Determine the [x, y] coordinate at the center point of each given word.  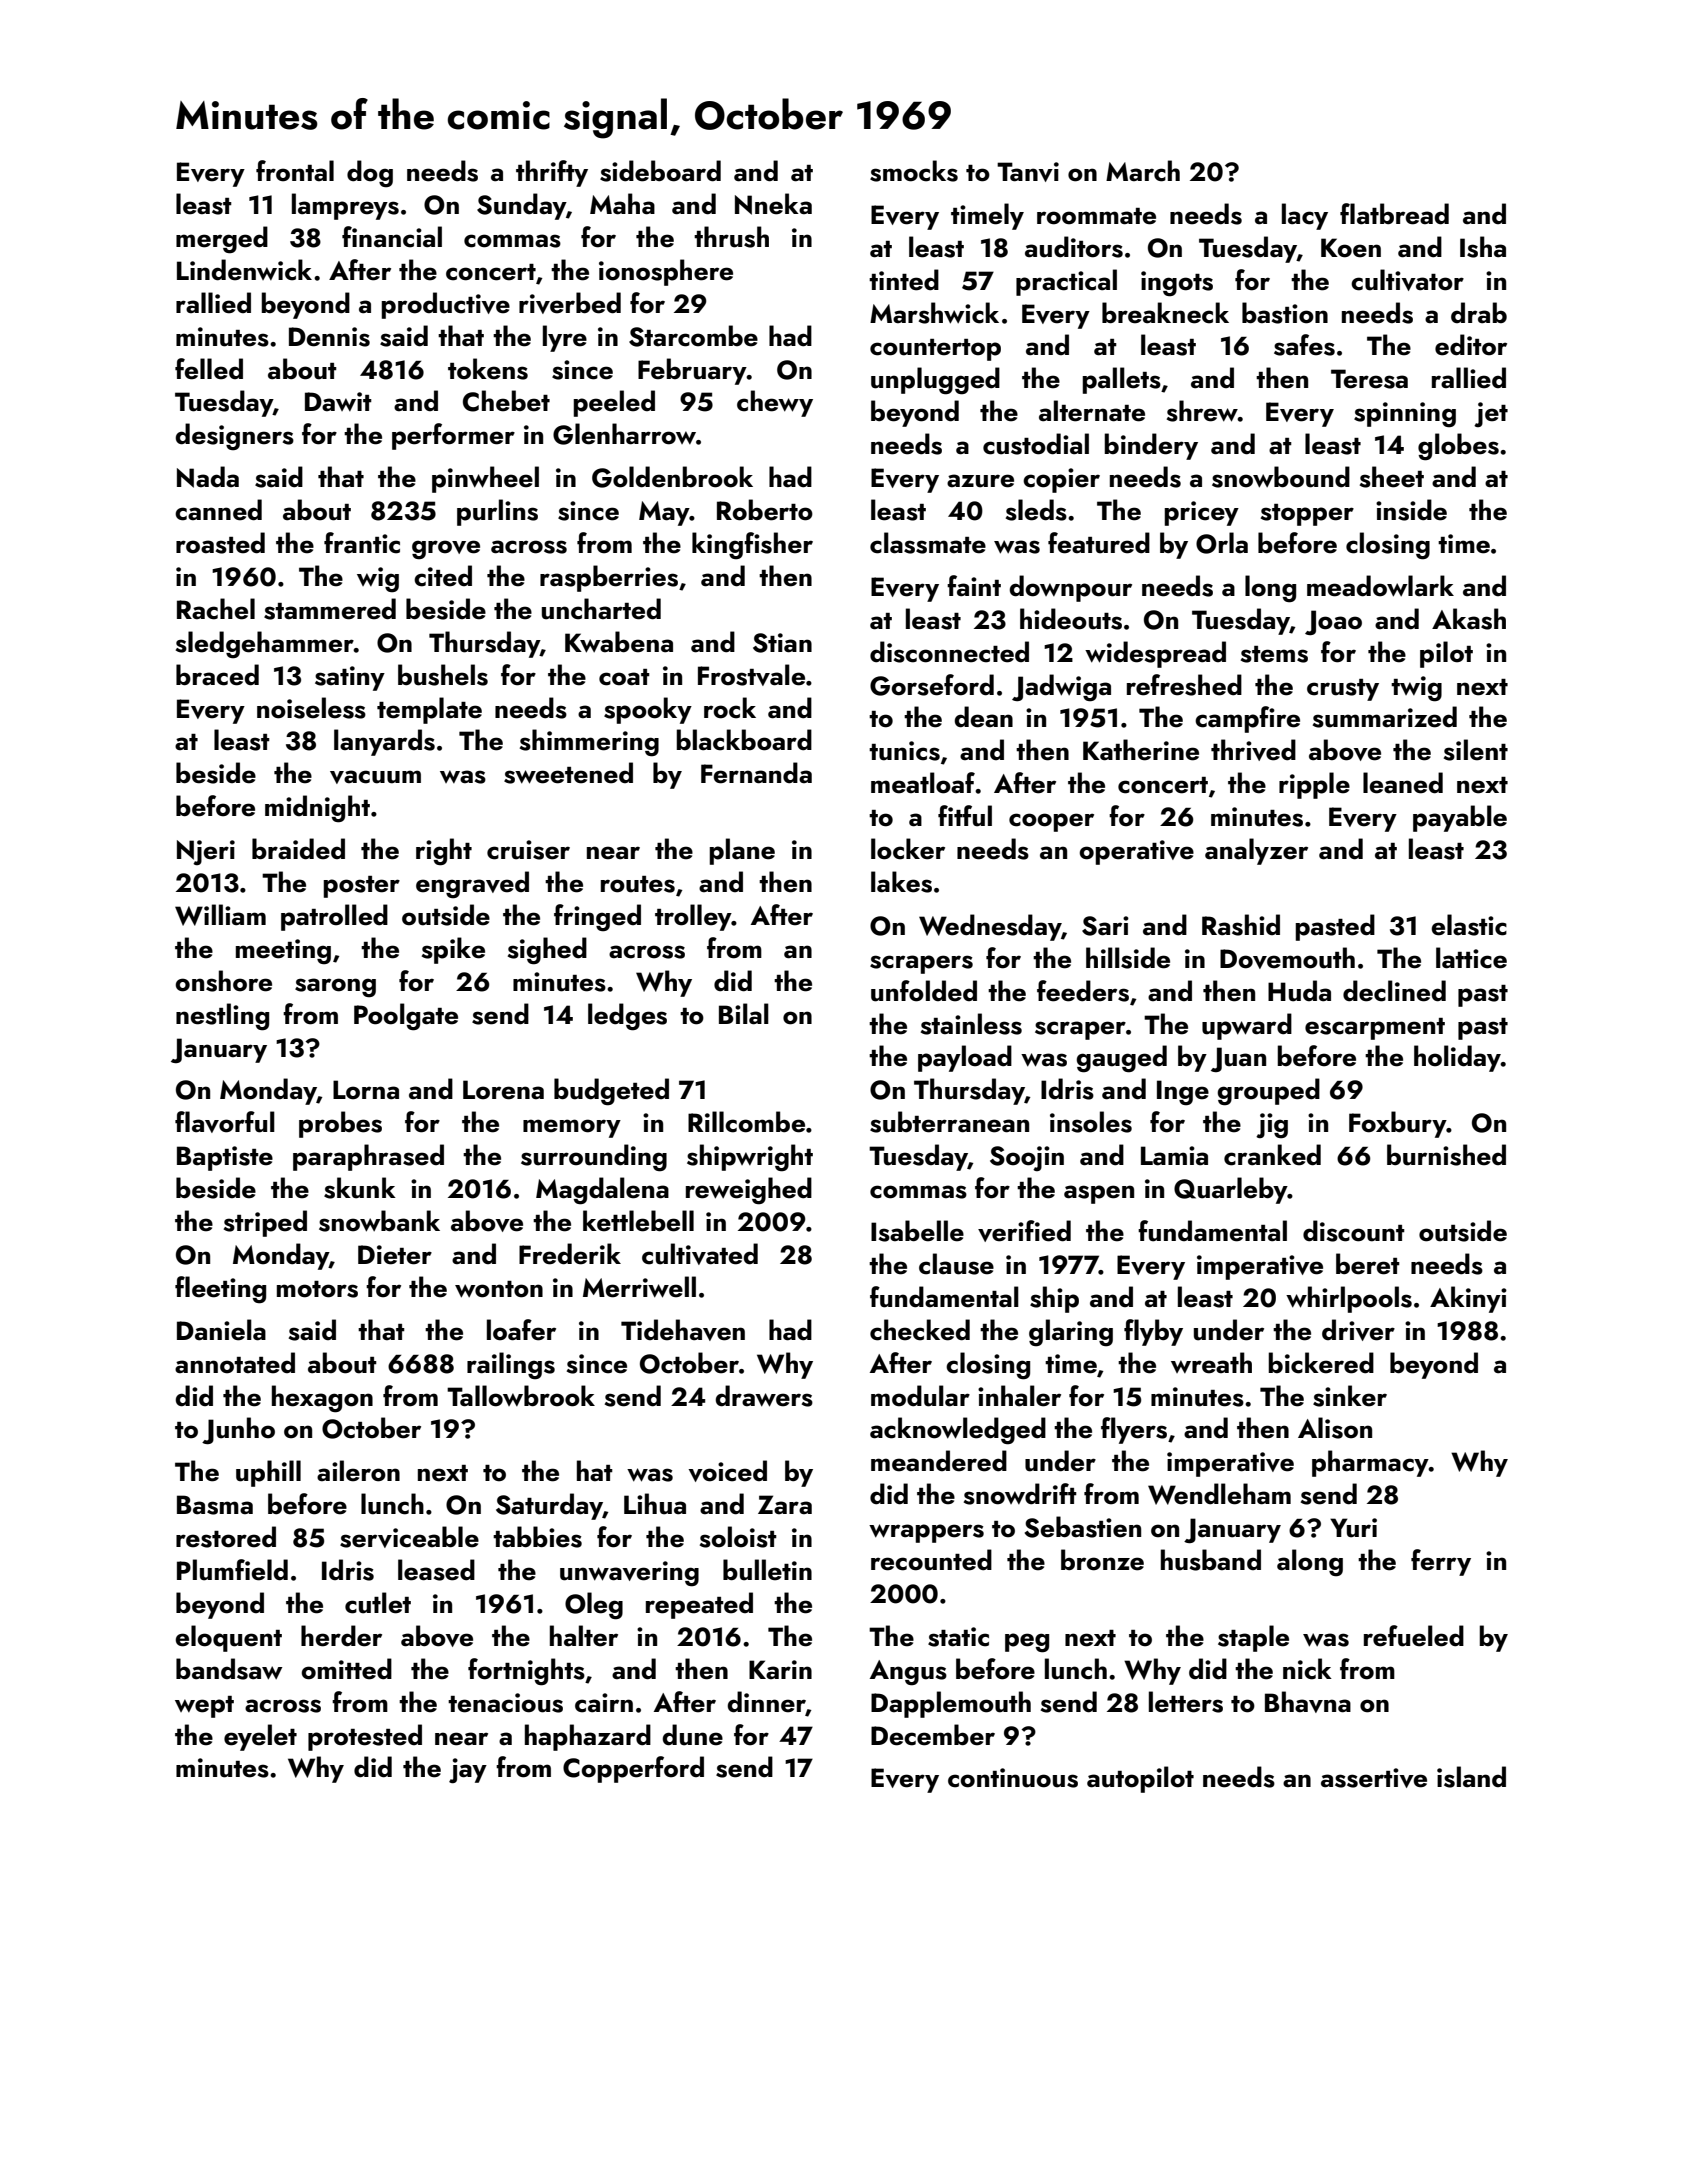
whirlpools [1349, 1299]
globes [1458, 447]
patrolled [334, 917]
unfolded [924, 991]
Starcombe [693, 336]
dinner [767, 1702]
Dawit [338, 401]
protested [365, 1737]
